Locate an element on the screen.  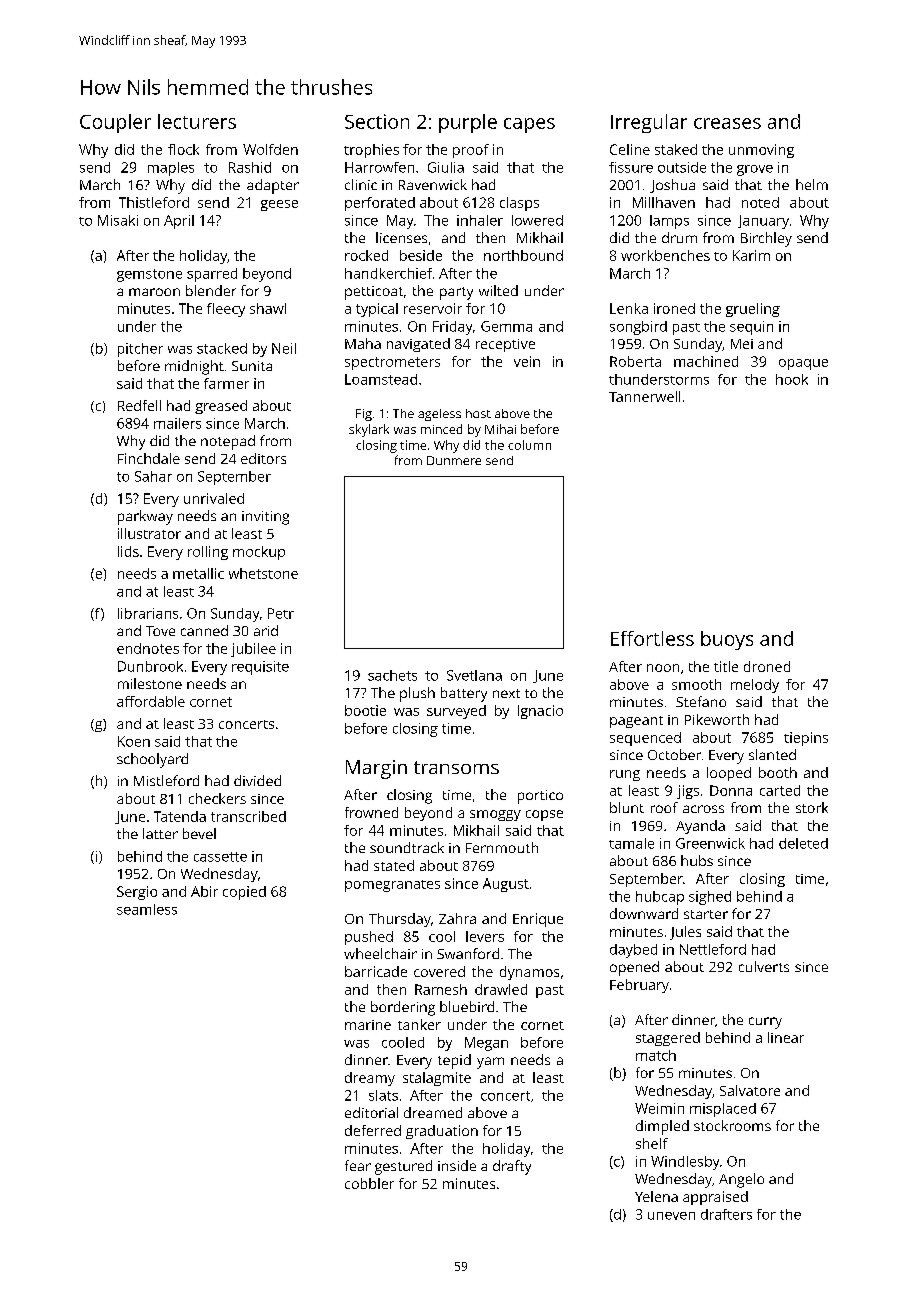
Loamstead is located at coordinates (381, 379).
